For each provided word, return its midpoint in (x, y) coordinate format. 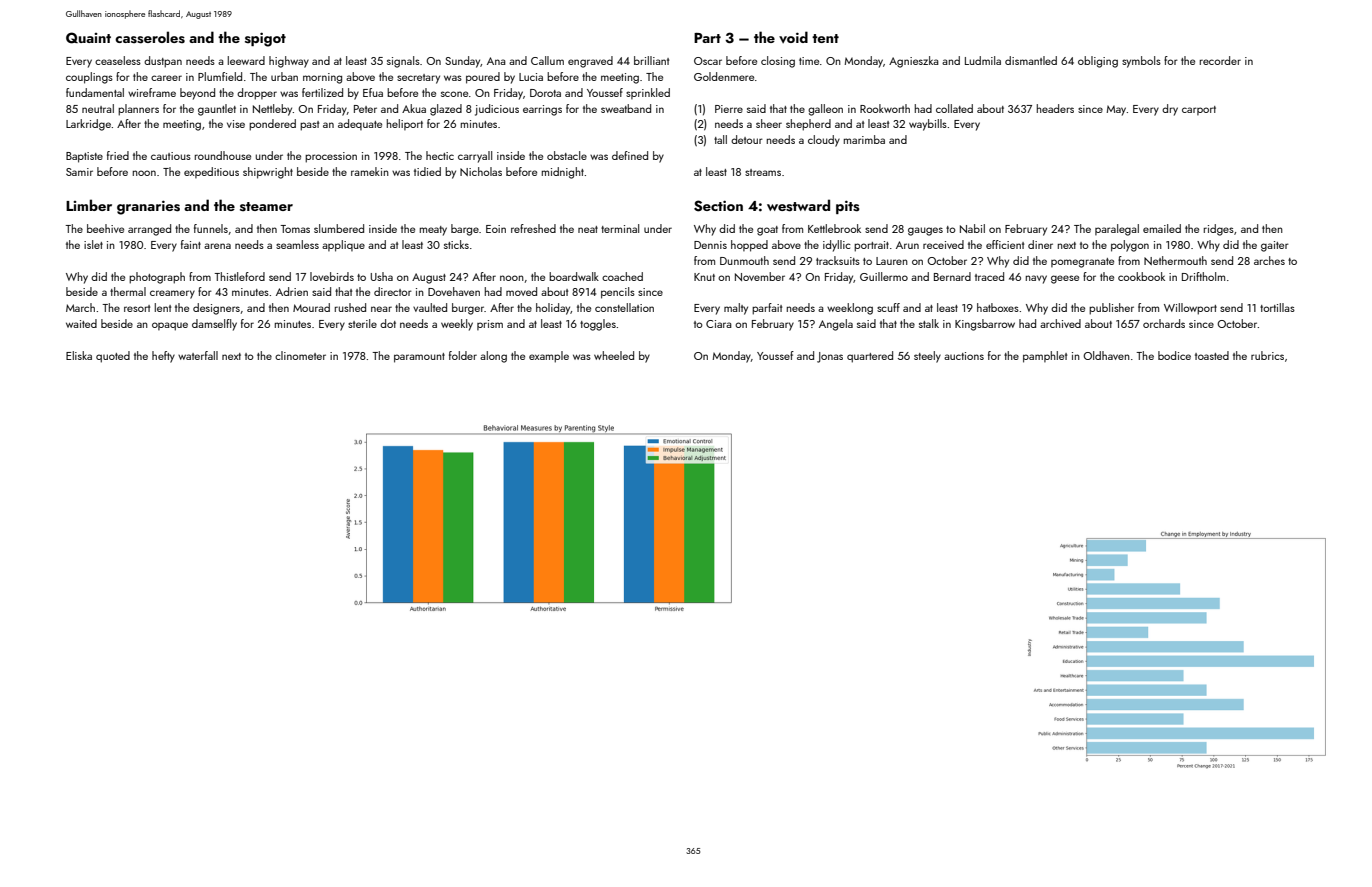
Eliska (79, 355)
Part (707, 38)
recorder (1220, 60)
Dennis (710, 245)
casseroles (150, 37)
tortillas (1277, 307)
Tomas (295, 229)
